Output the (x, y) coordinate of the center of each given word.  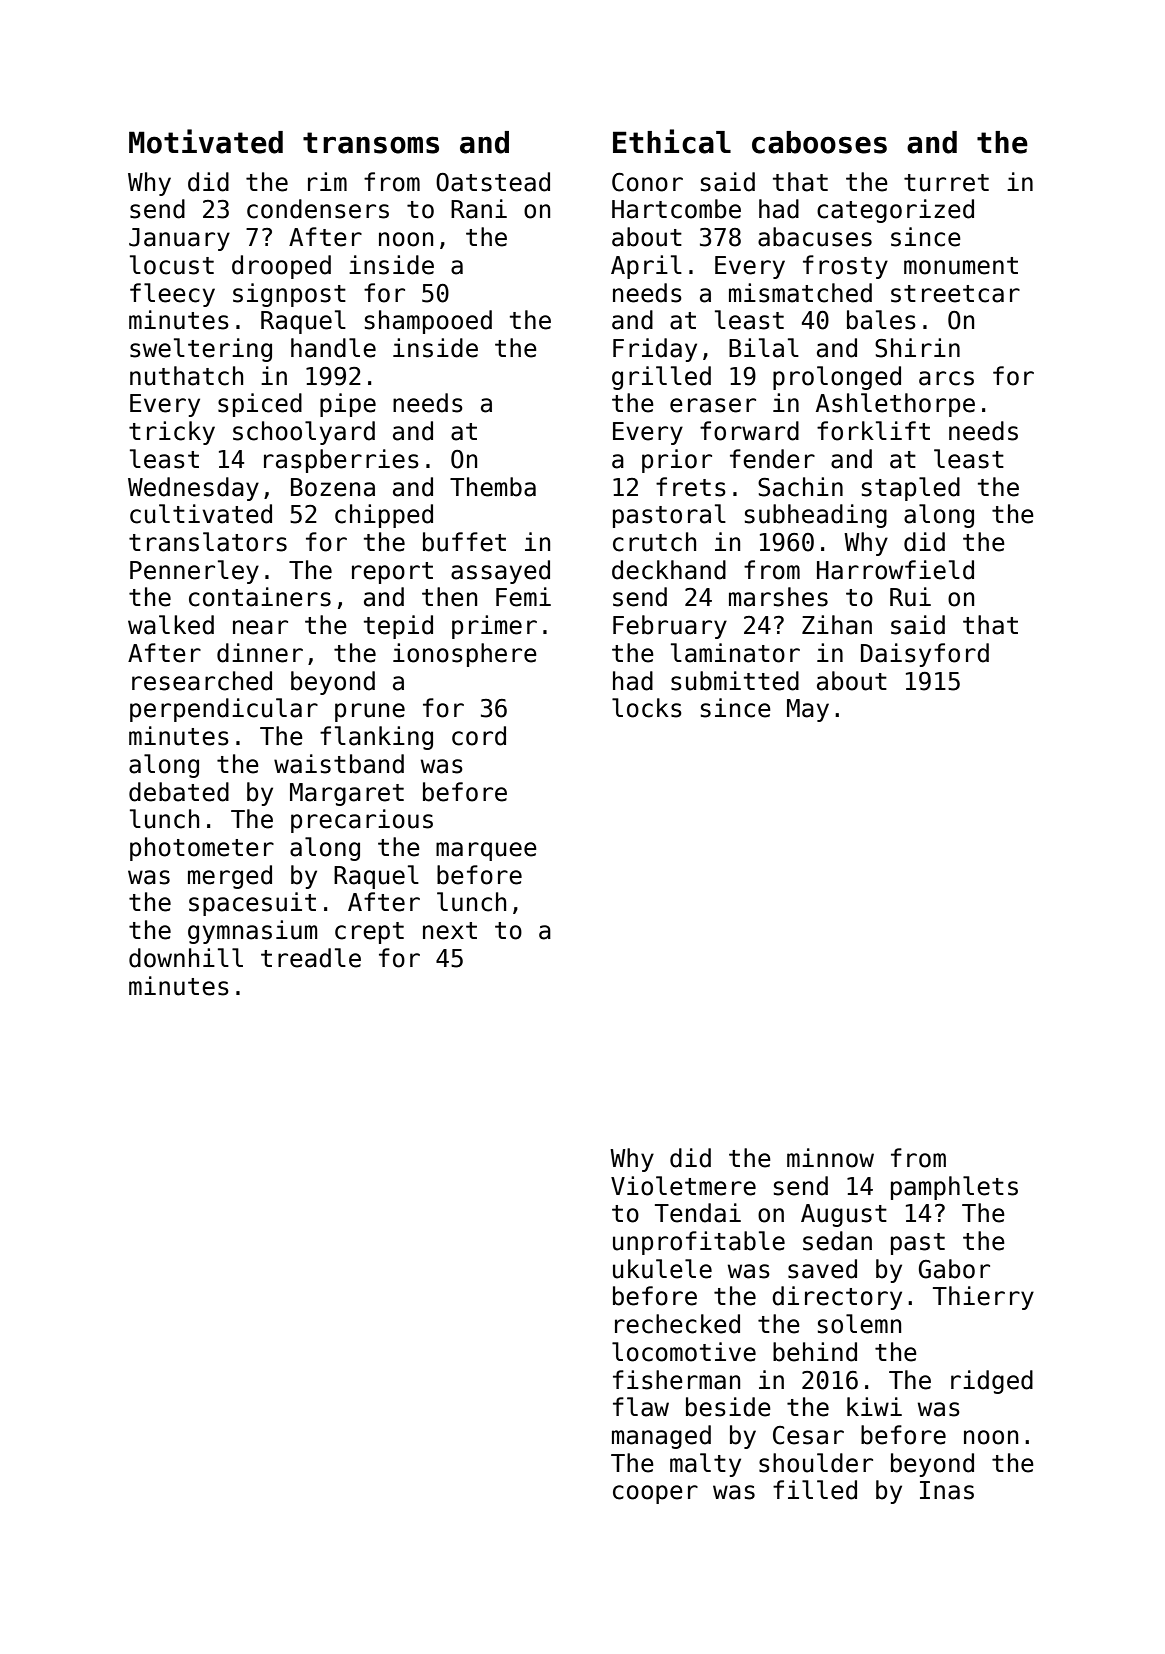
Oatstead (493, 182)
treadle (311, 958)
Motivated (206, 141)
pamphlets (954, 1188)
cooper (655, 1494)
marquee (486, 851)
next (450, 931)
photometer (202, 849)
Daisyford (925, 655)
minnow (830, 1158)
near (260, 627)
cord (479, 736)
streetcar (955, 294)
